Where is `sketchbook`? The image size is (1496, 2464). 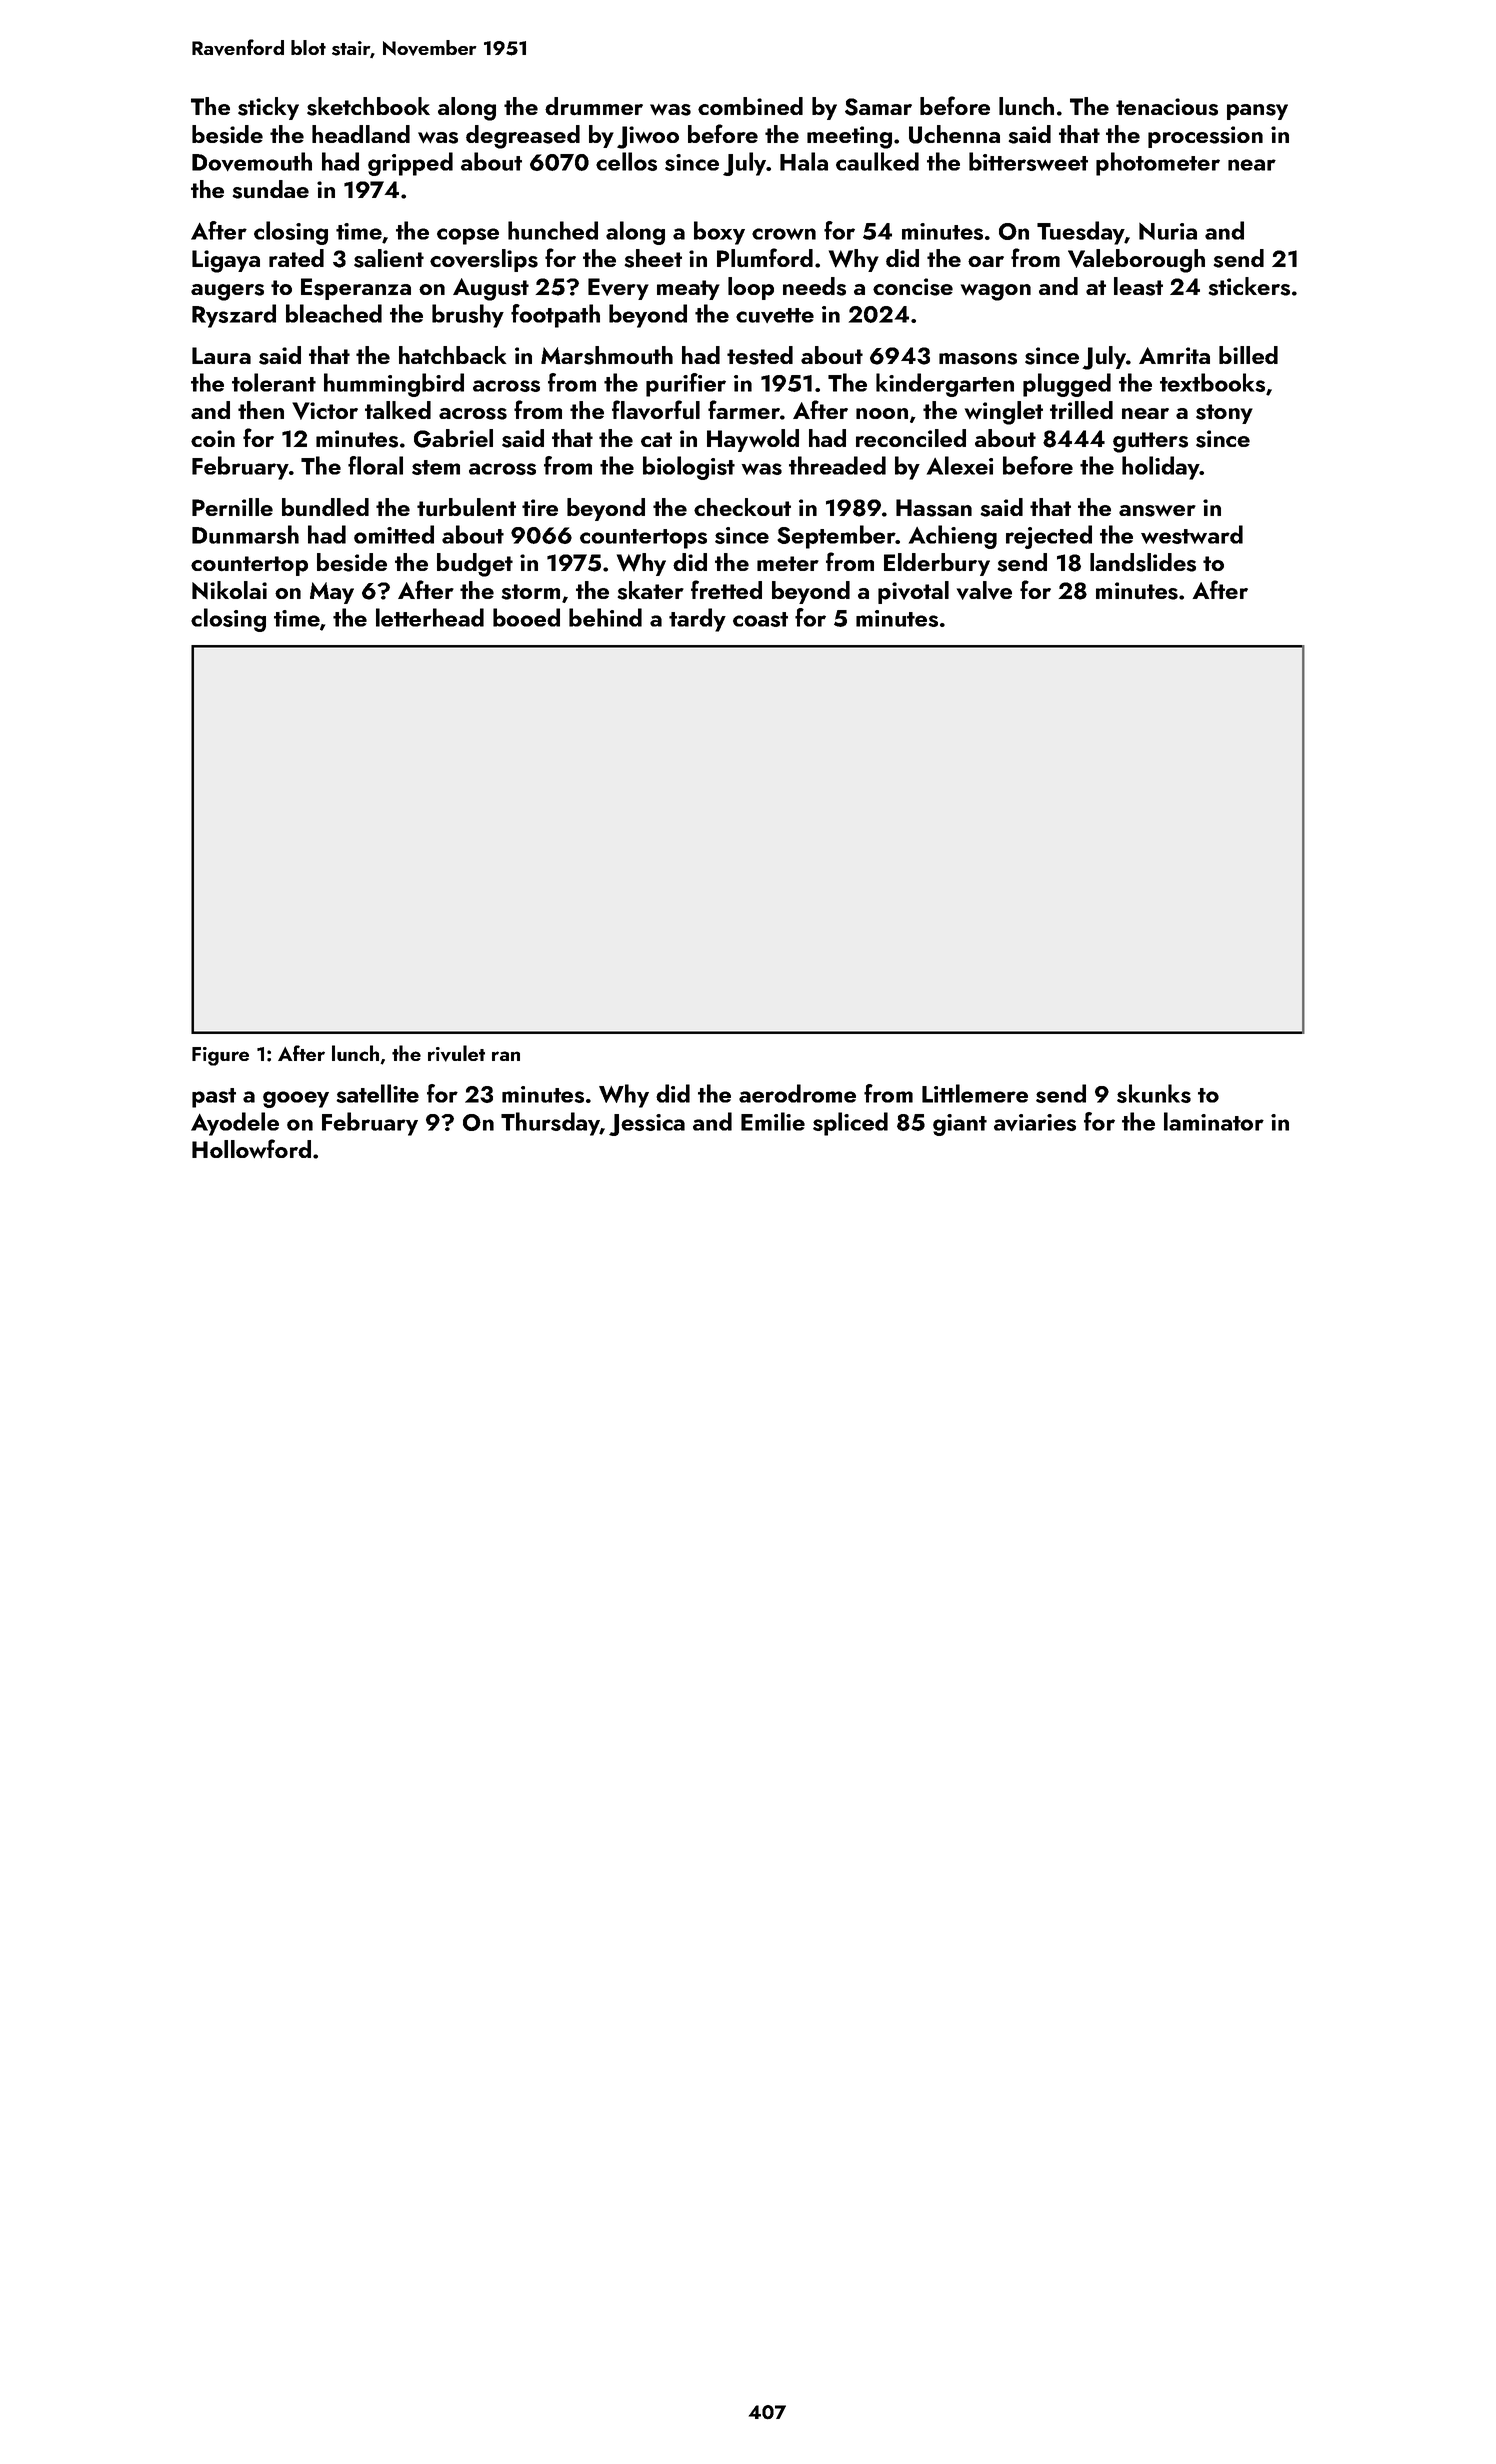
sketchbook is located at coordinates (368, 106).
